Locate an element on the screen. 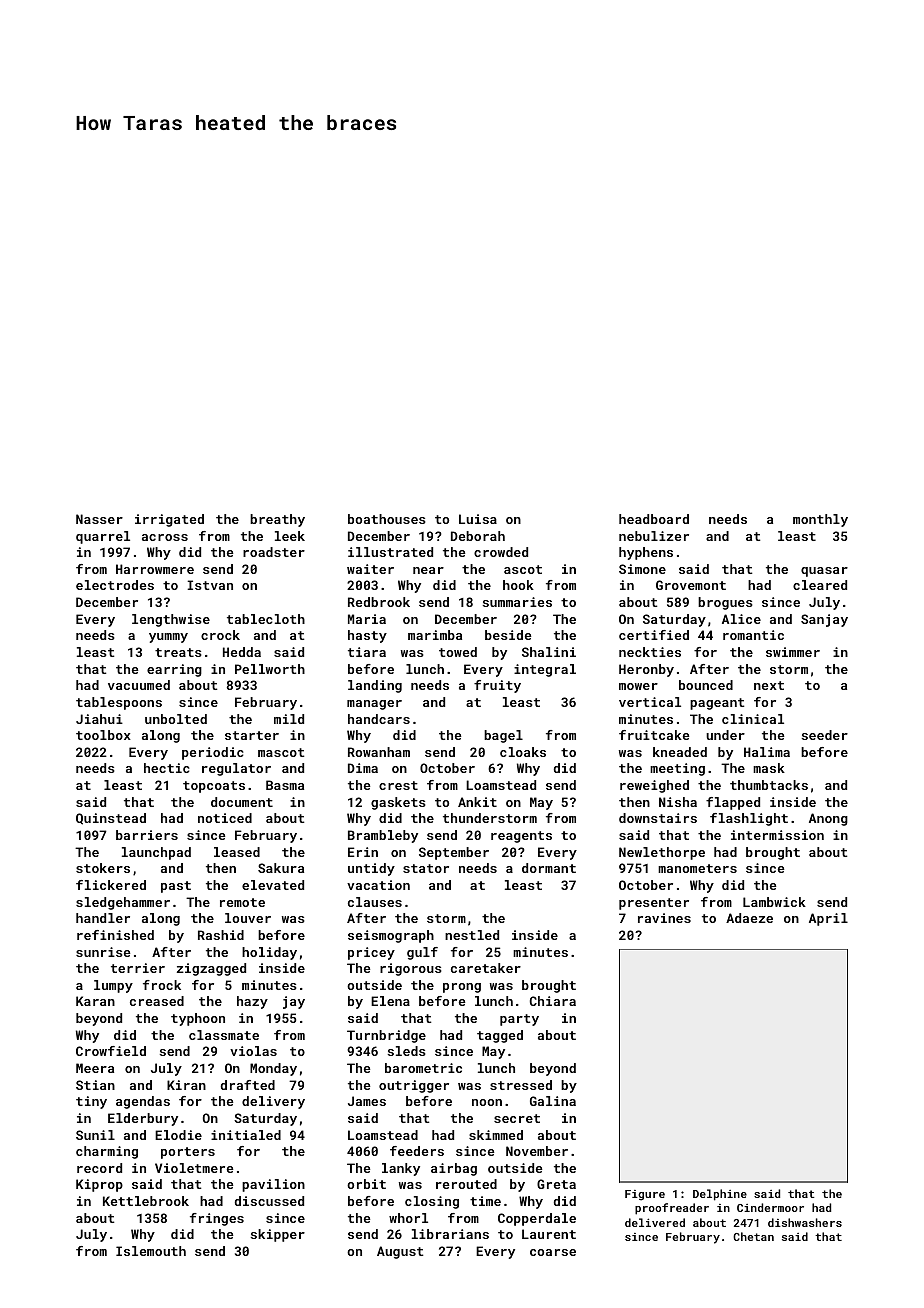 The width and height of the screenshot is (924, 1308). headboard is located at coordinates (654, 519).
